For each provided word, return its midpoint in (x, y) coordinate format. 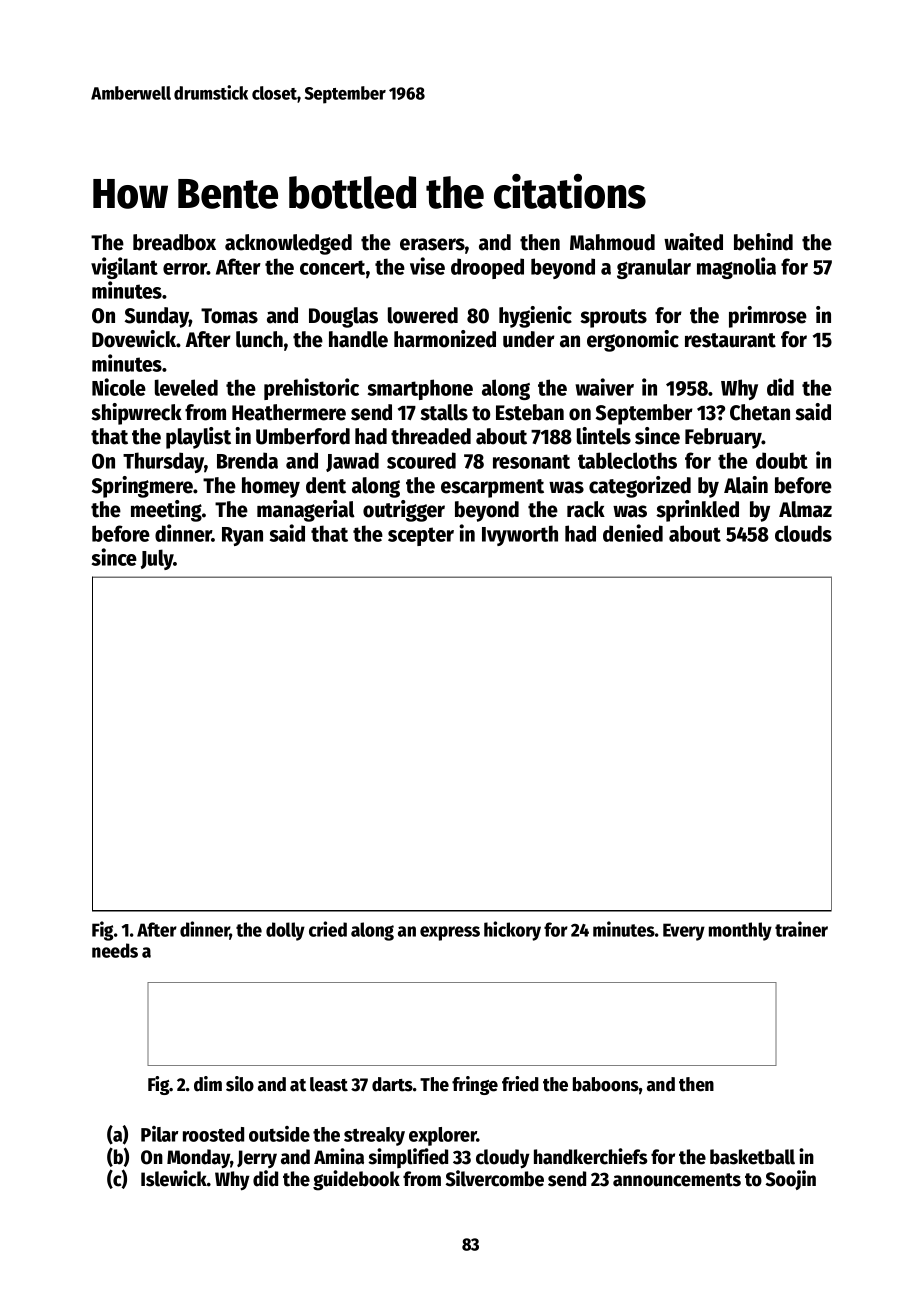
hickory (512, 931)
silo (240, 1084)
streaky (374, 1136)
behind (763, 242)
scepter (421, 536)
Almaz (805, 509)
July (157, 559)
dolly (285, 931)
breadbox (174, 242)
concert (332, 267)
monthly (740, 931)
